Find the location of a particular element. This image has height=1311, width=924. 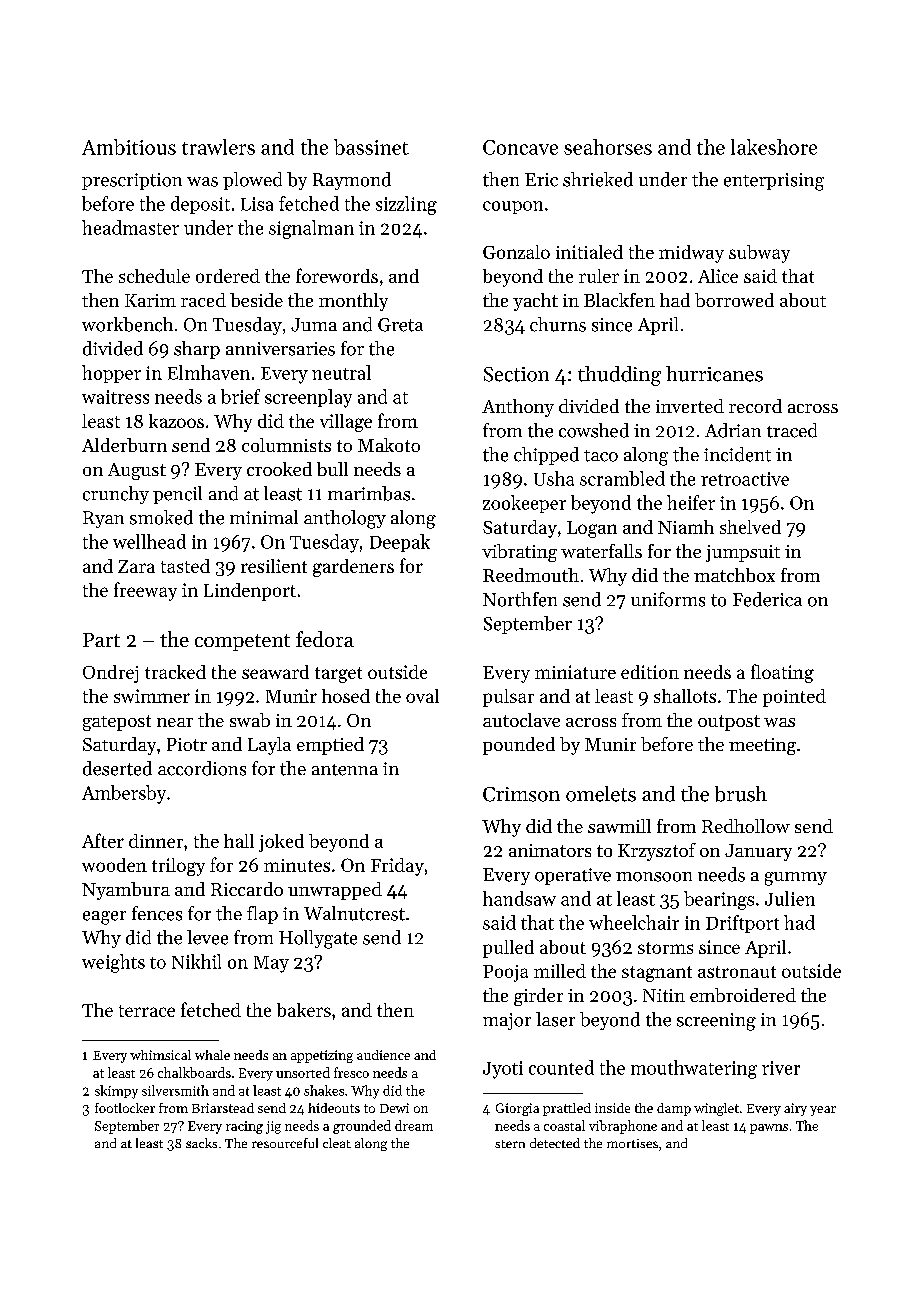

zookeeper is located at coordinates (524, 504).
